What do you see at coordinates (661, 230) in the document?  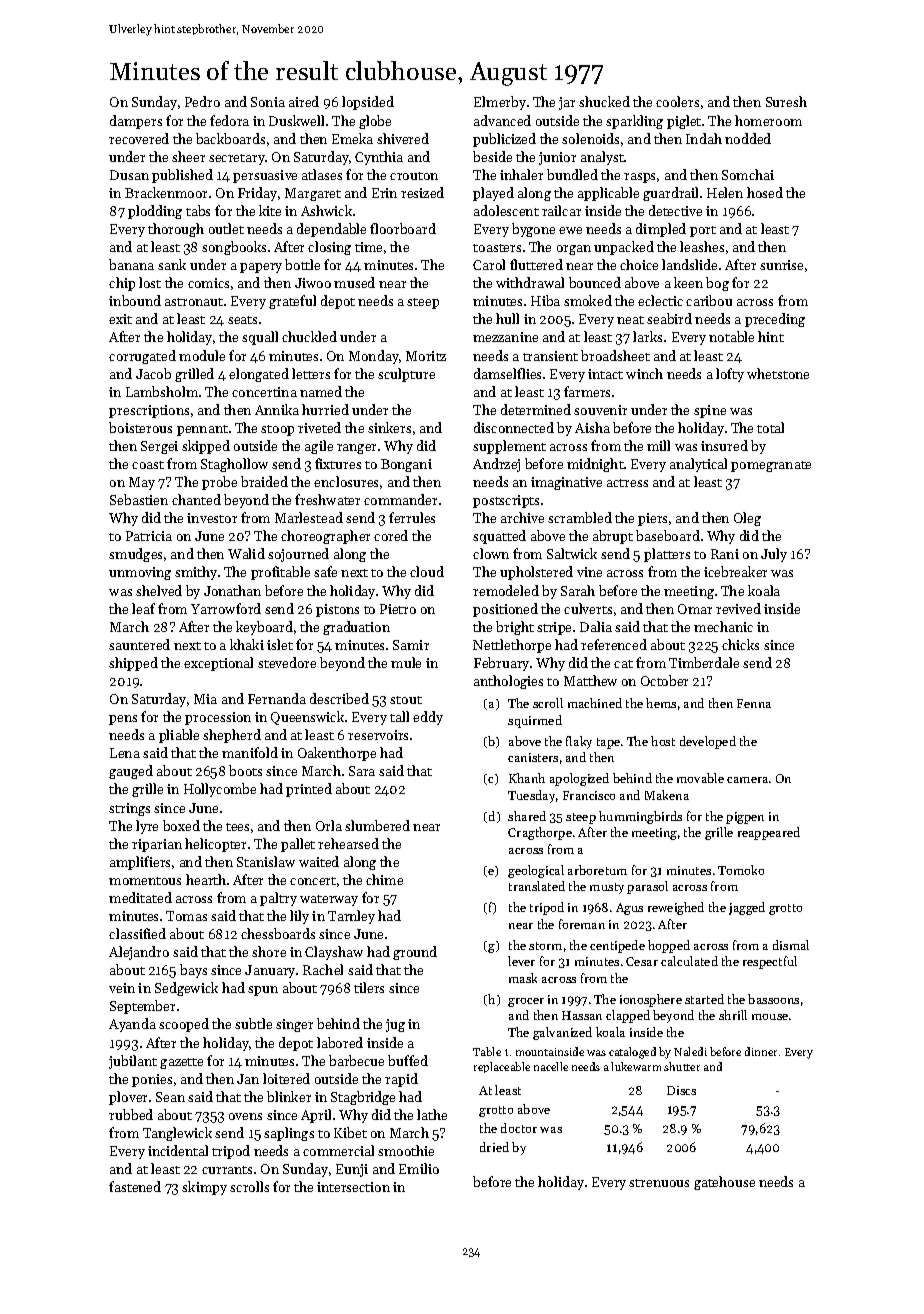 I see `dimpled` at bounding box center [661, 230].
